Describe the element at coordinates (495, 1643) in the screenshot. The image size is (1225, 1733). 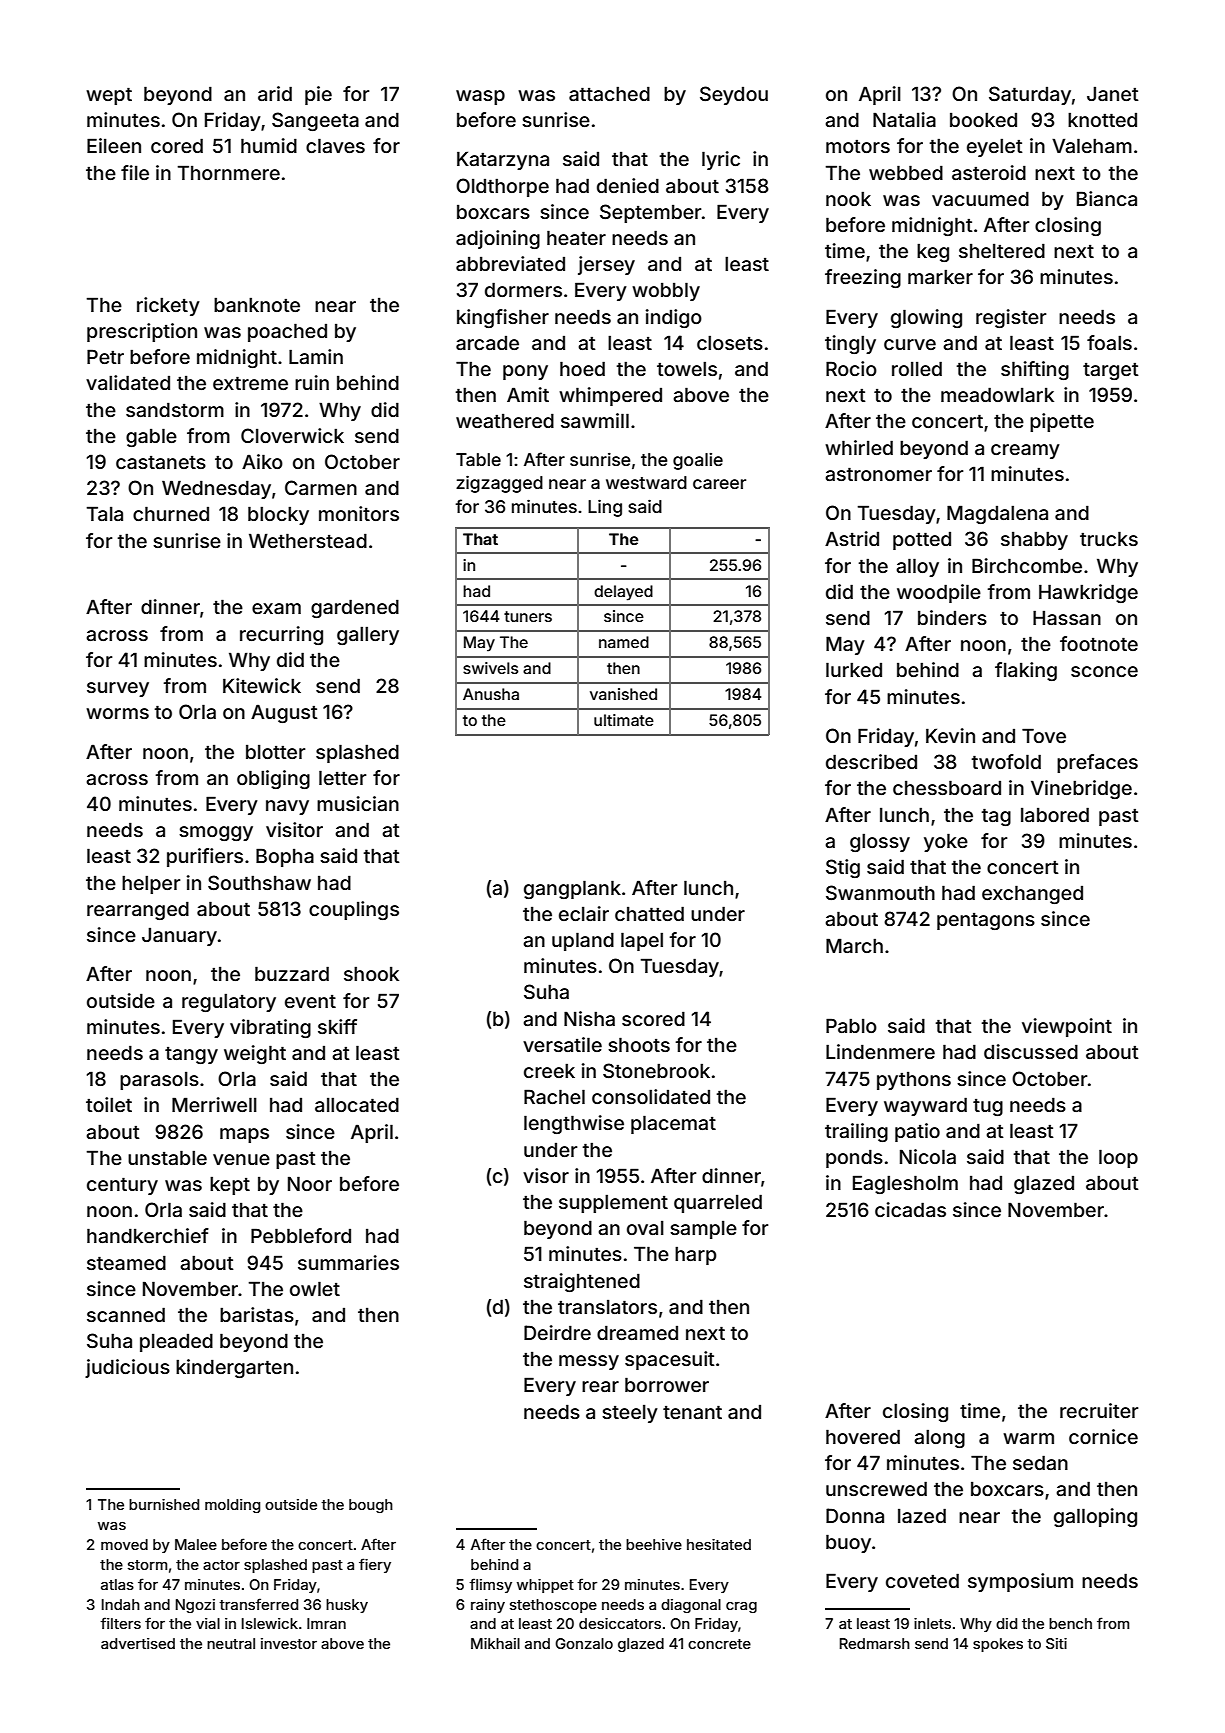
I see `Mikhail` at that location.
